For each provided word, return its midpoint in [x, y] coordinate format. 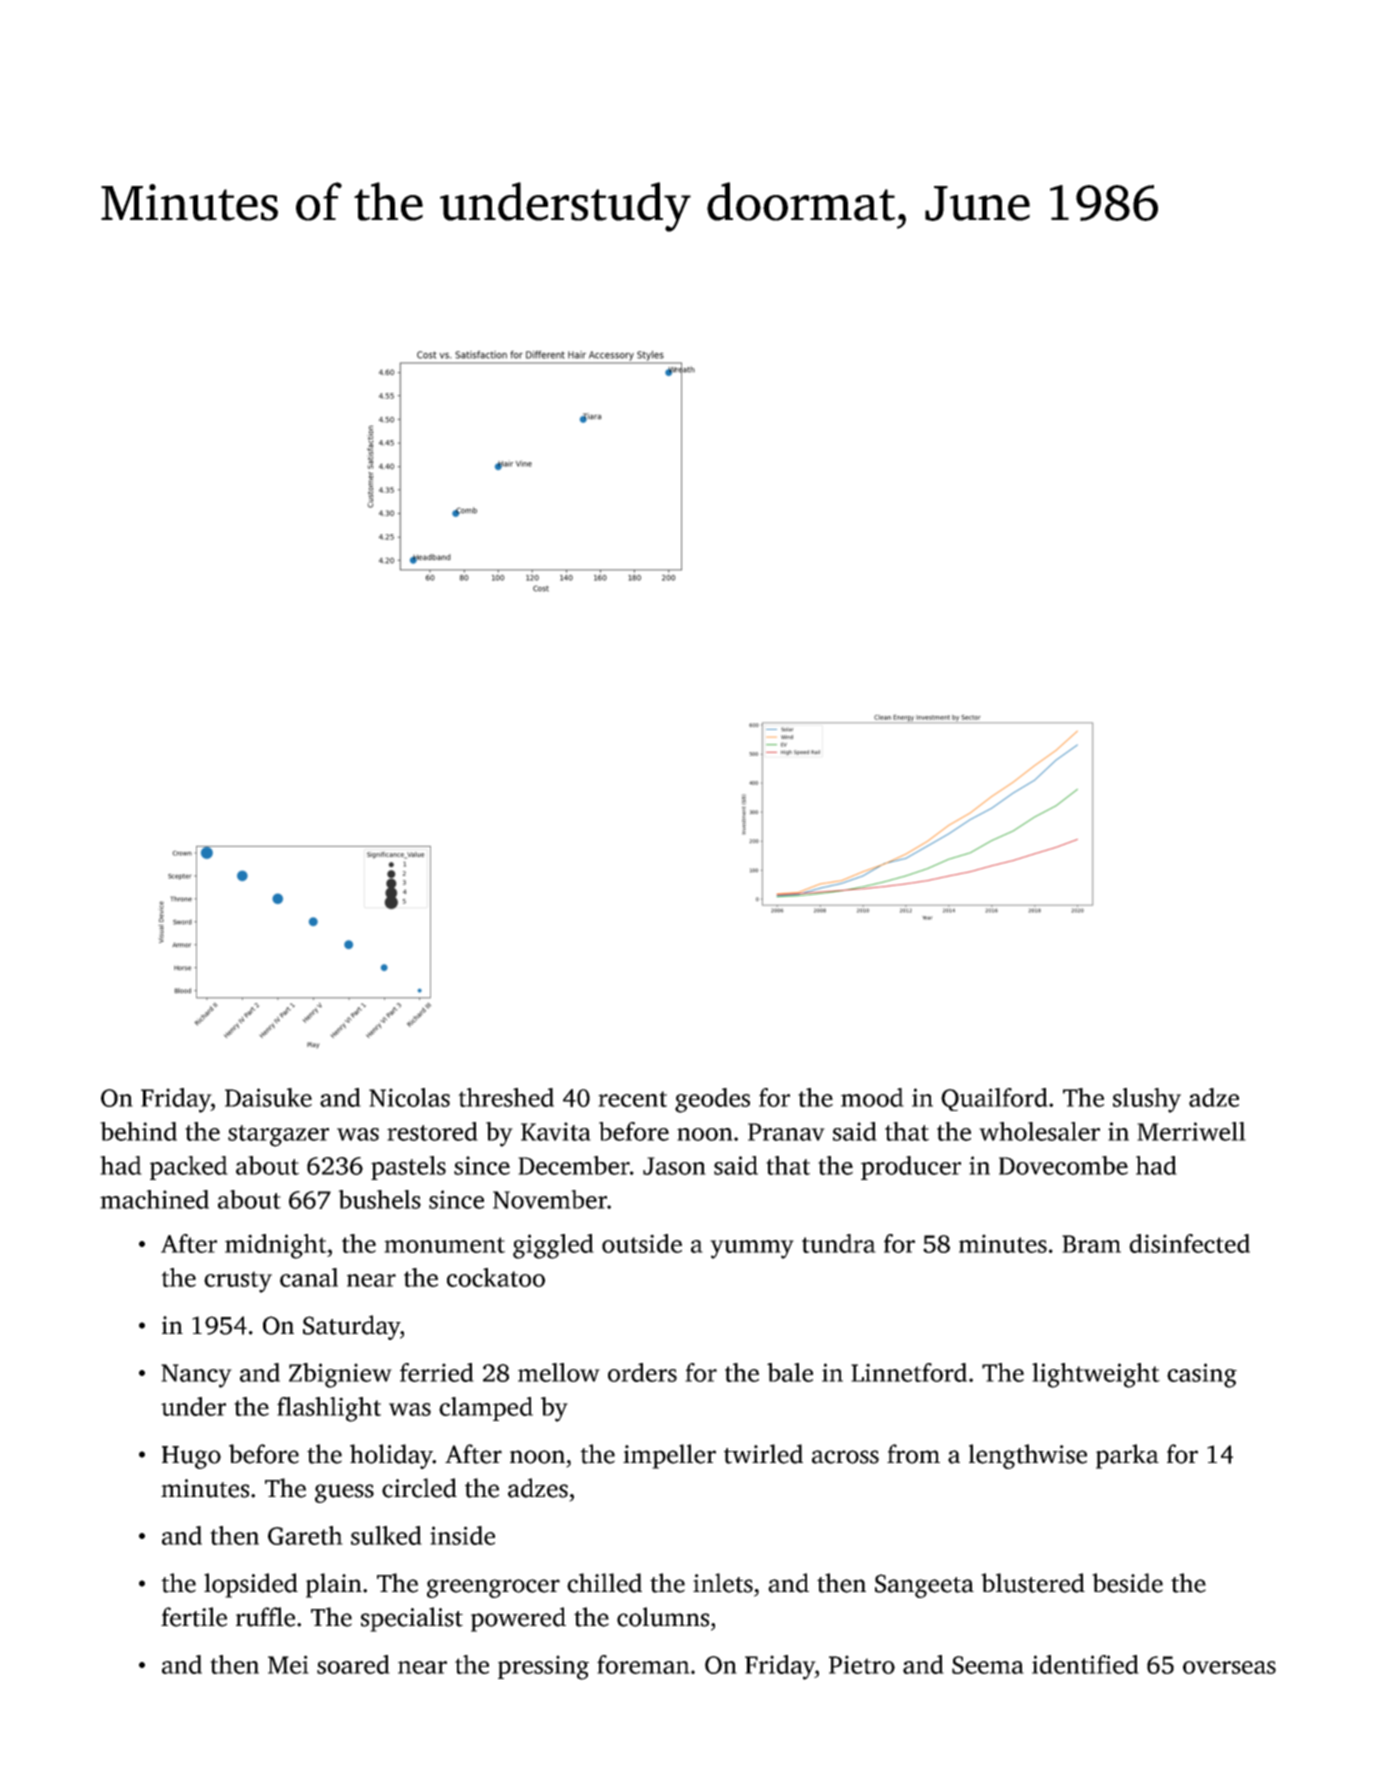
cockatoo [496, 1277]
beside [1127, 1583]
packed [189, 1168]
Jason [674, 1166]
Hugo [191, 1457]
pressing [543, 1667]
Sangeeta [924, 1586]
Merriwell [1191, 1131]
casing [1202, 1375]
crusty [238, 1282]
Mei [288, 1664]
